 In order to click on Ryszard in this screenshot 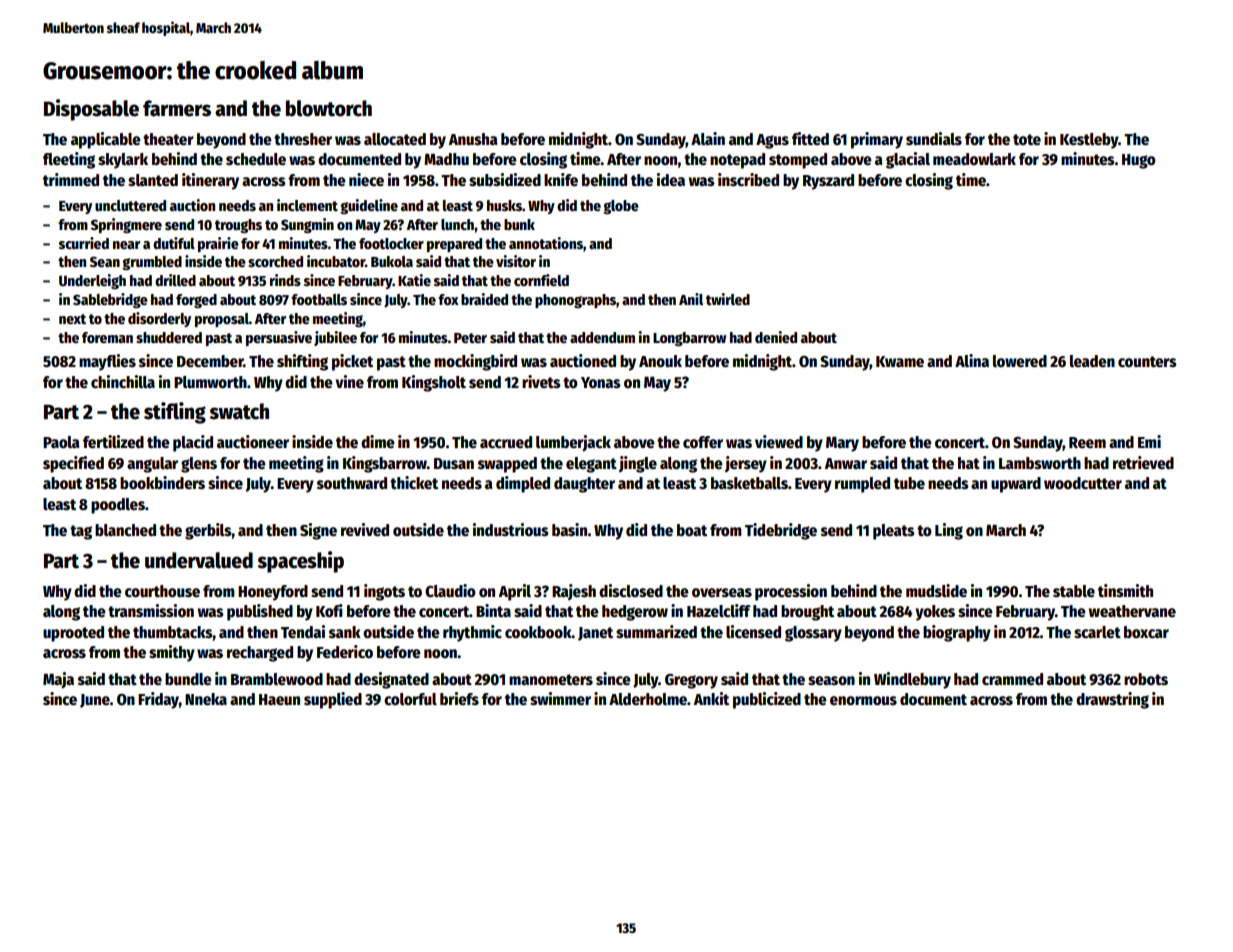, I will do `click(828, 182)`.
